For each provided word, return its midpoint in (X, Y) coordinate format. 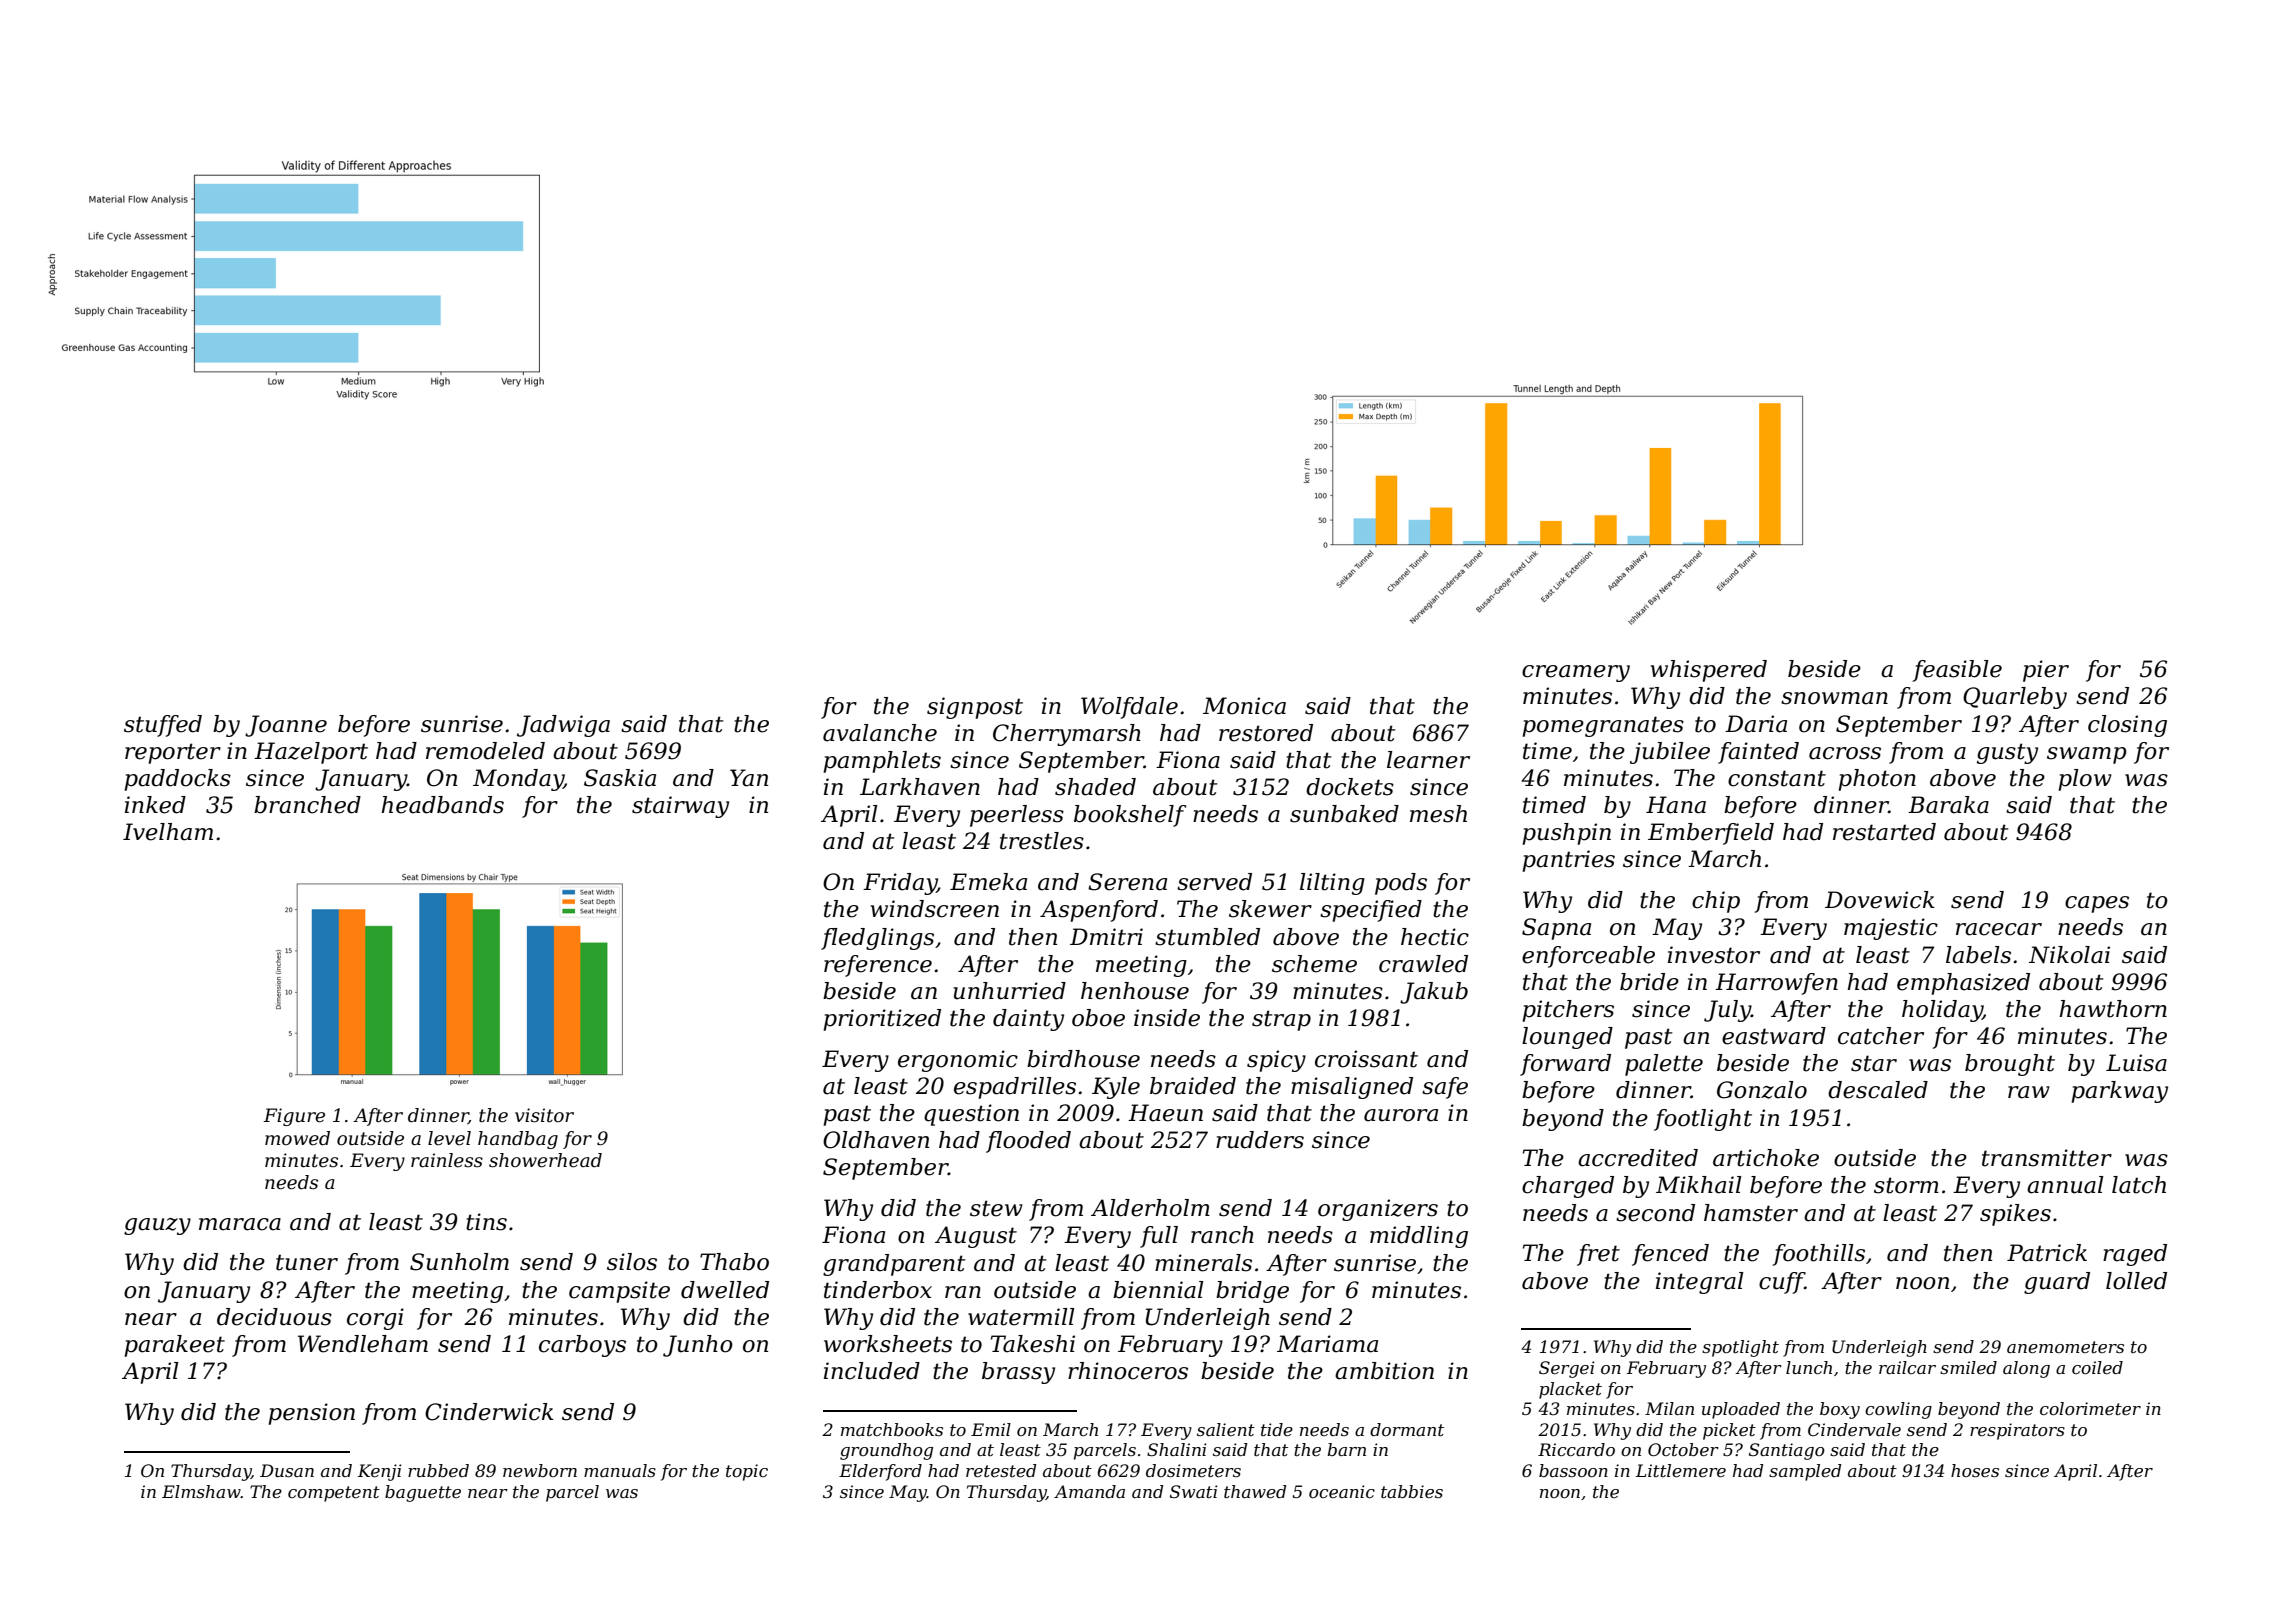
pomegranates (1603, 726)
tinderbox (878, 1290)
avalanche (880, 733)
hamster (1751, 1213)
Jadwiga (563, 726)
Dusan (287, 1470)
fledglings (877, 939)
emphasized (1963, 984)
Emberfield (1711, 834)
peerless (1017, 816)
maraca (240, 1224)
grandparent (894, 1265)
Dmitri (1106, 937)
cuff (1782, 1283)
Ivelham (168, 832)
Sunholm (459, 1262)
